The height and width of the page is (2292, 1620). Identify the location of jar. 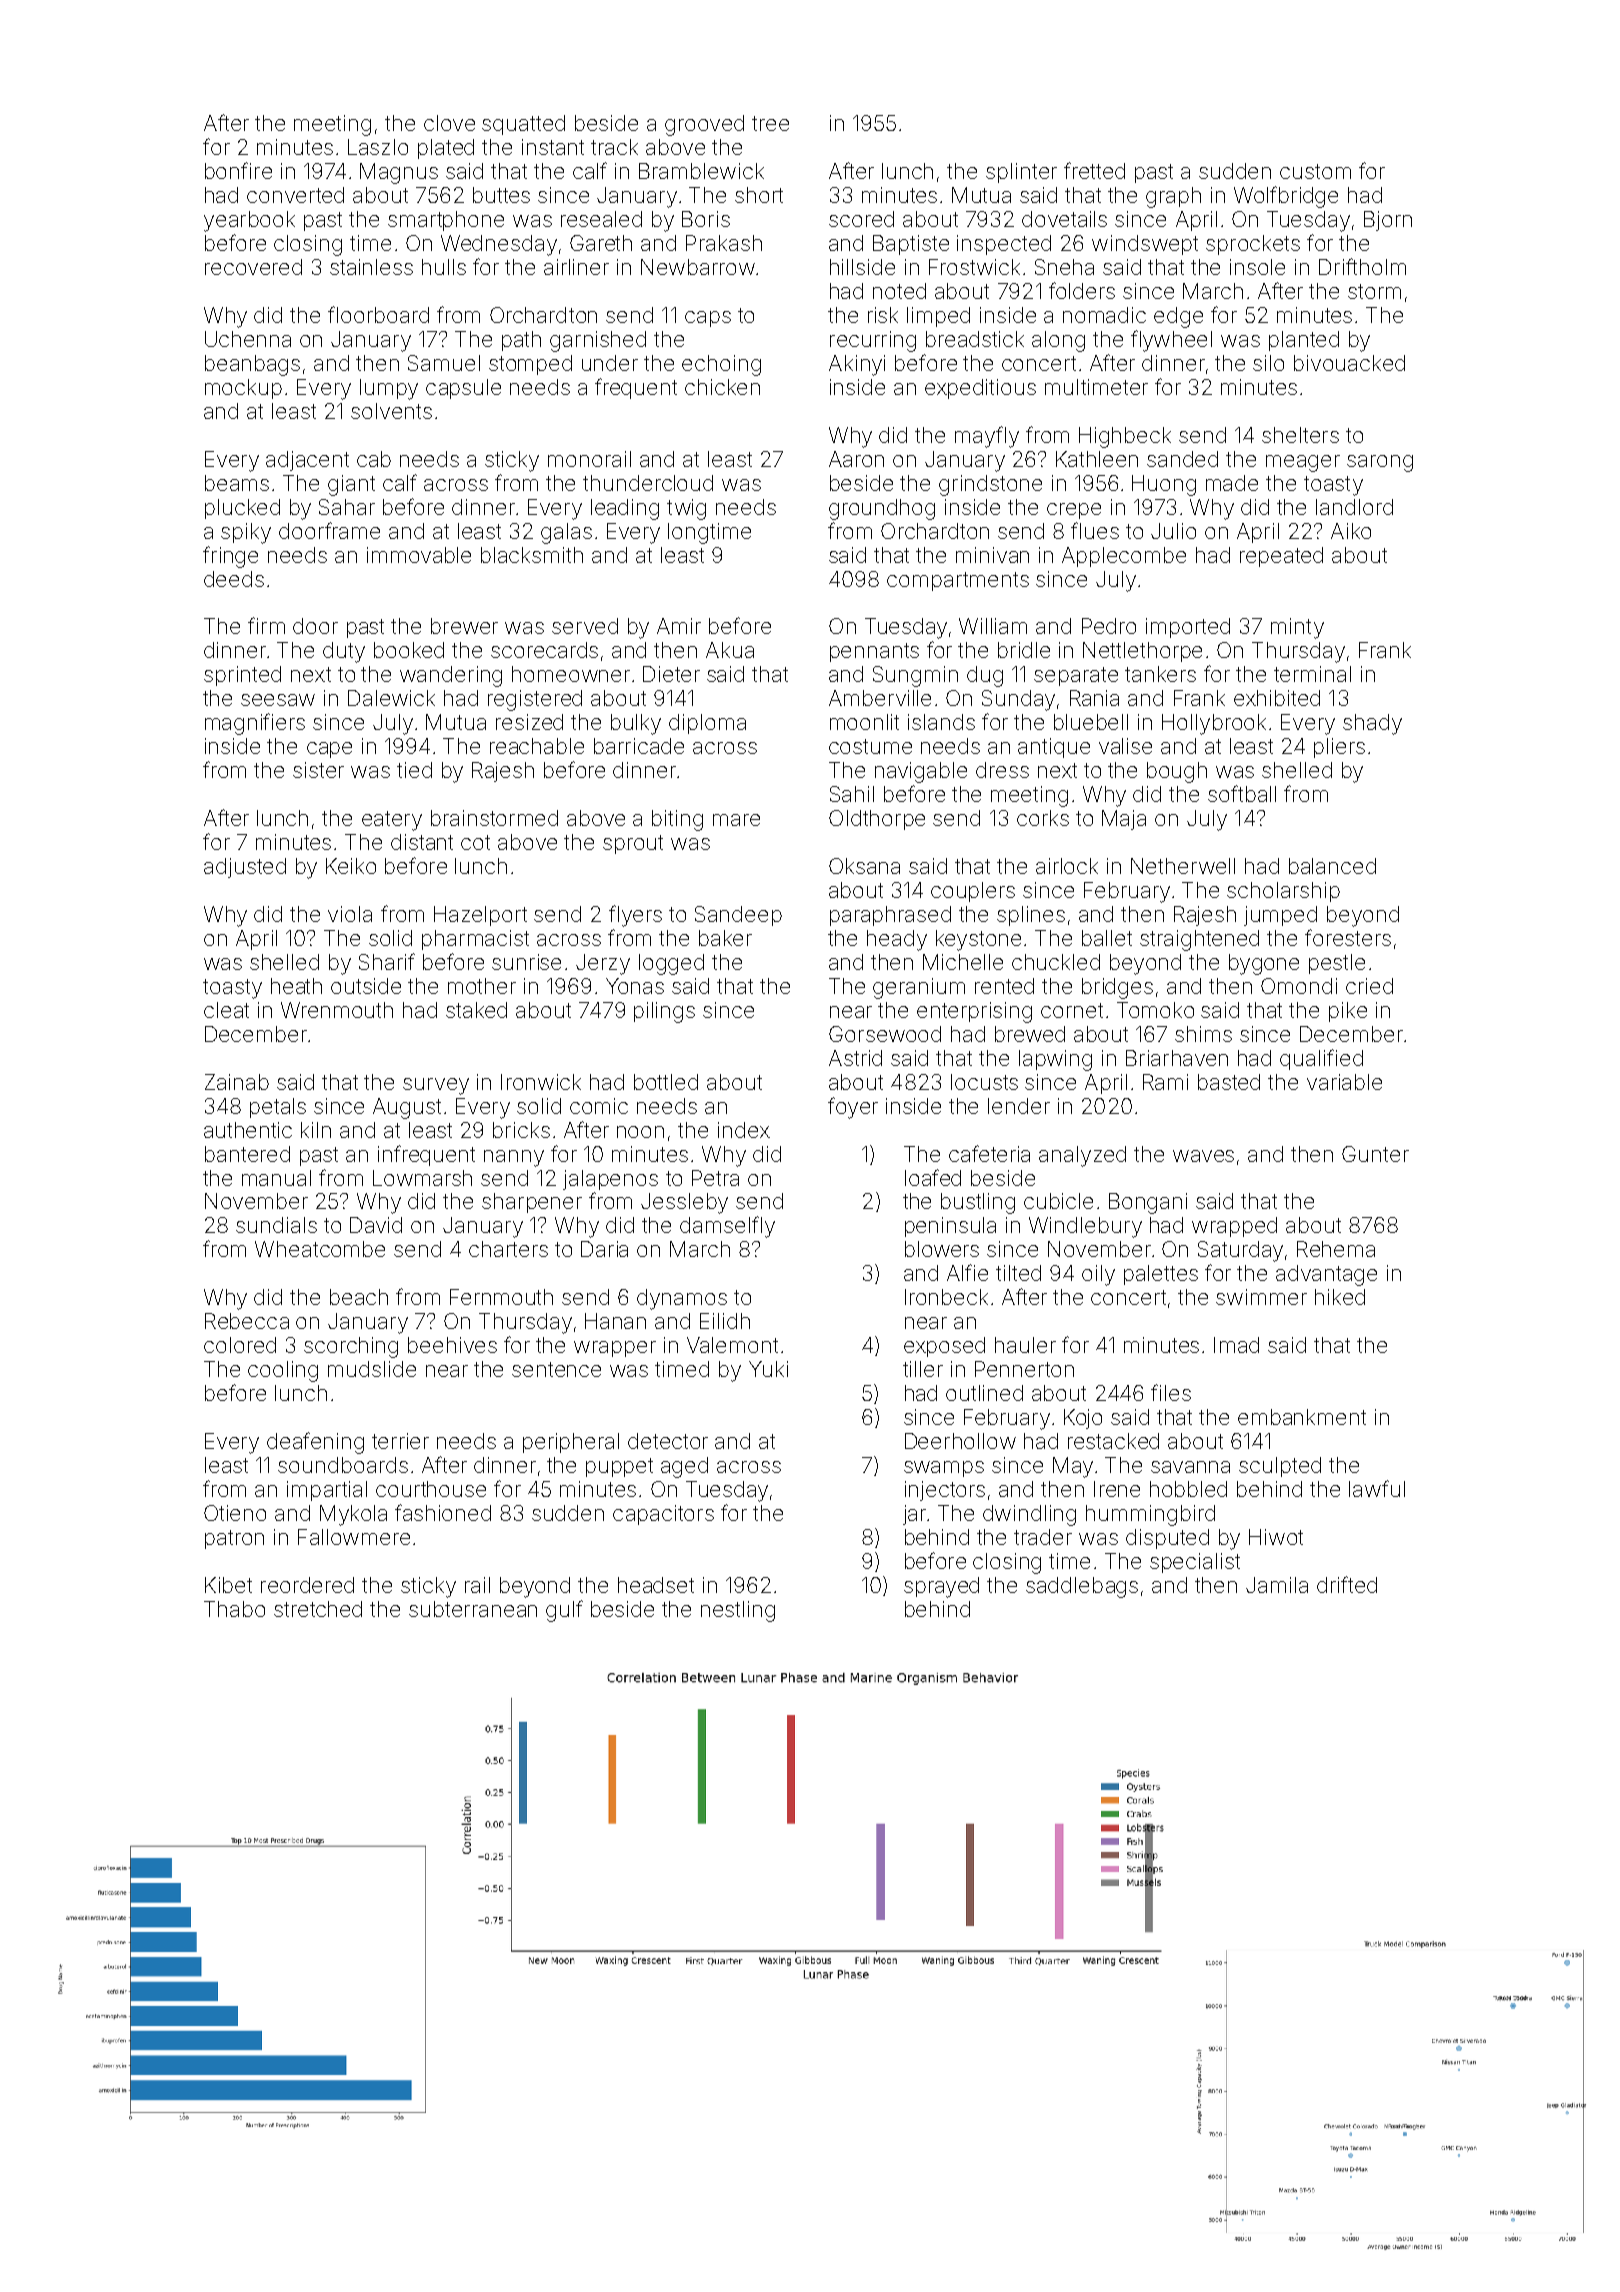
(914, 1515).
